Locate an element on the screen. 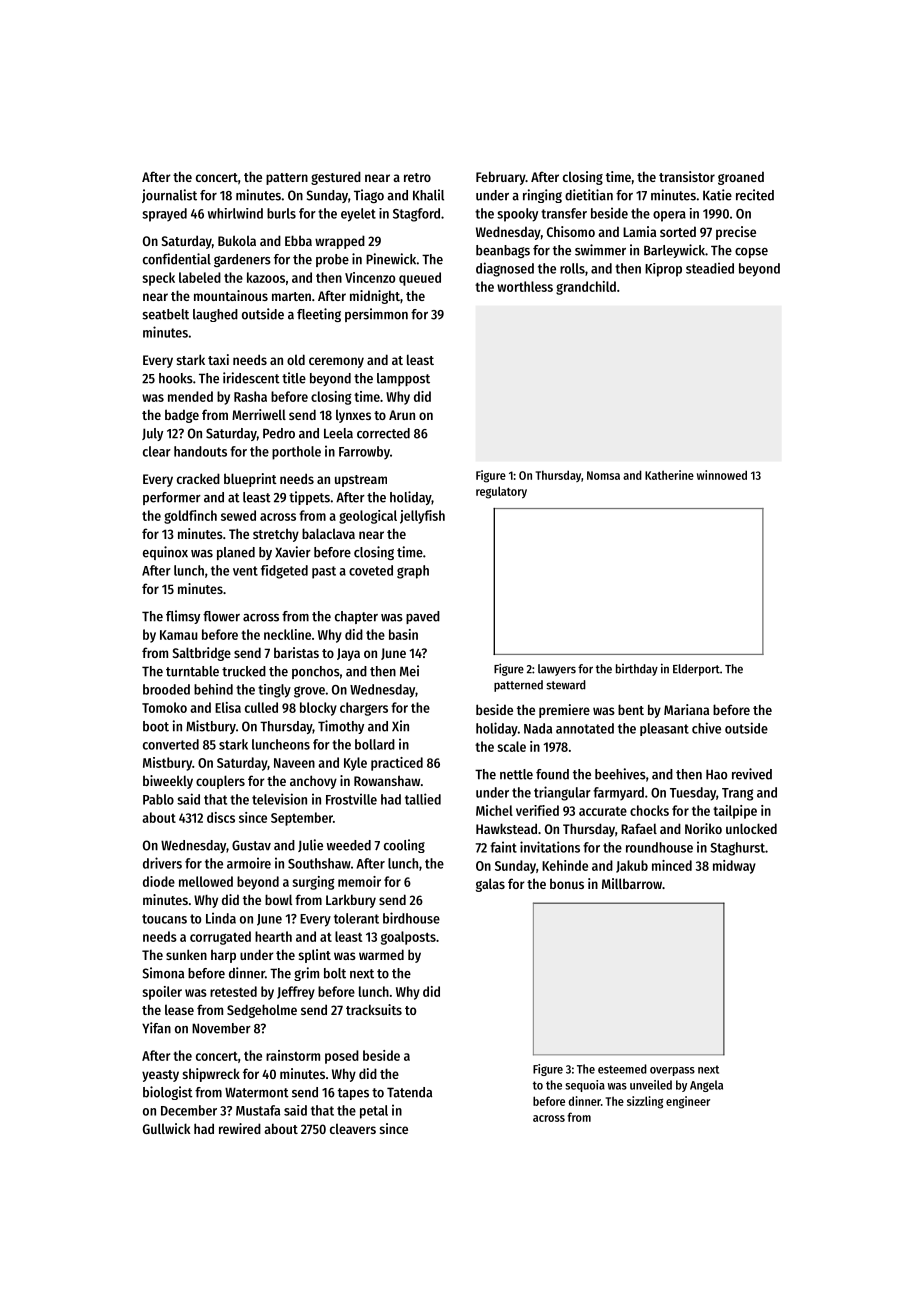  transistor is located at coordinates (687, 176).
